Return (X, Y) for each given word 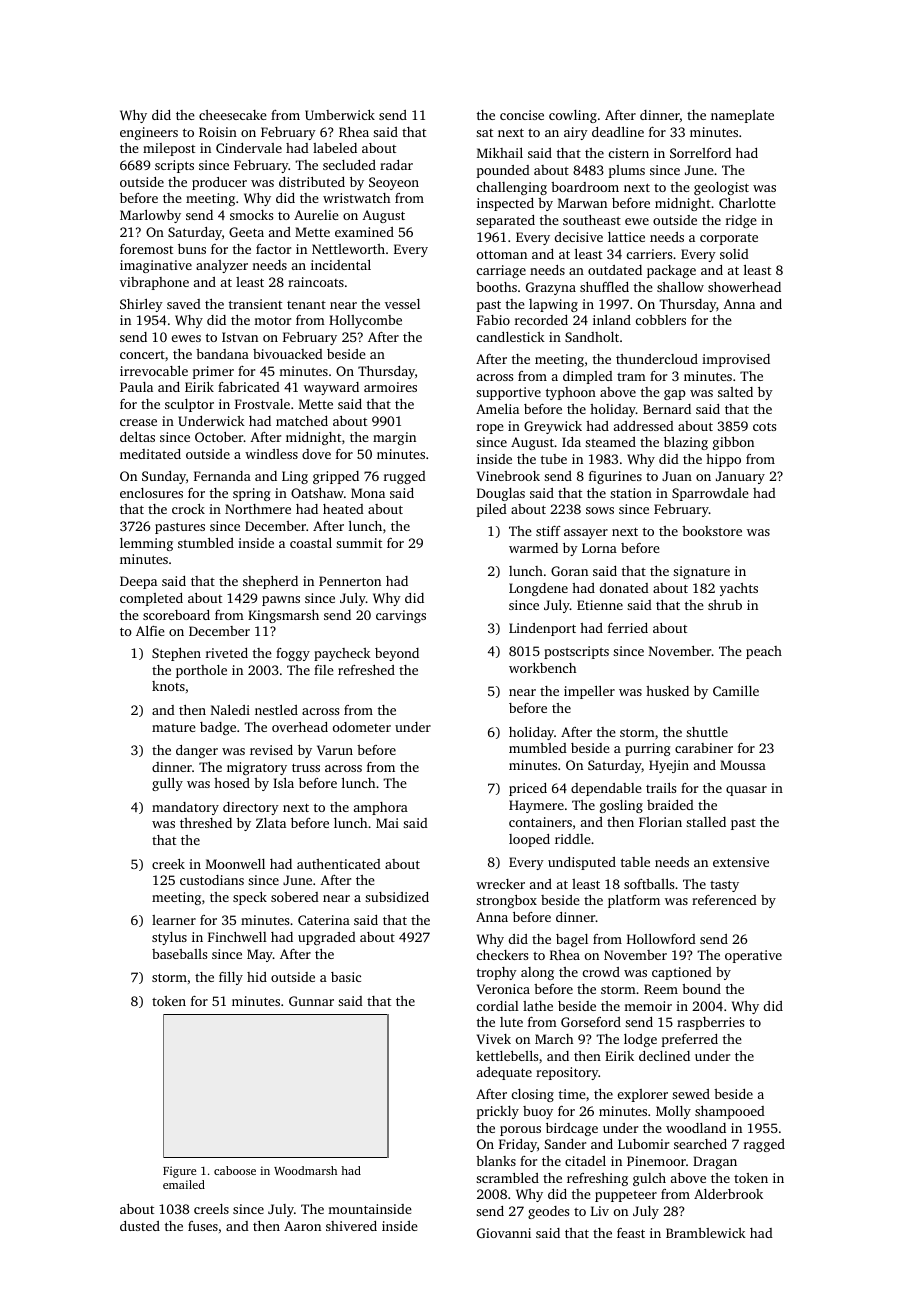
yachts (739, 589)
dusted (140, 1226)
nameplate (742, 116)
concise (522, 115)
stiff (548, 531)
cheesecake (233, 115)
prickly (498, 1112)
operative (753, 956)
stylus (169, 938)
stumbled (206, 543)
